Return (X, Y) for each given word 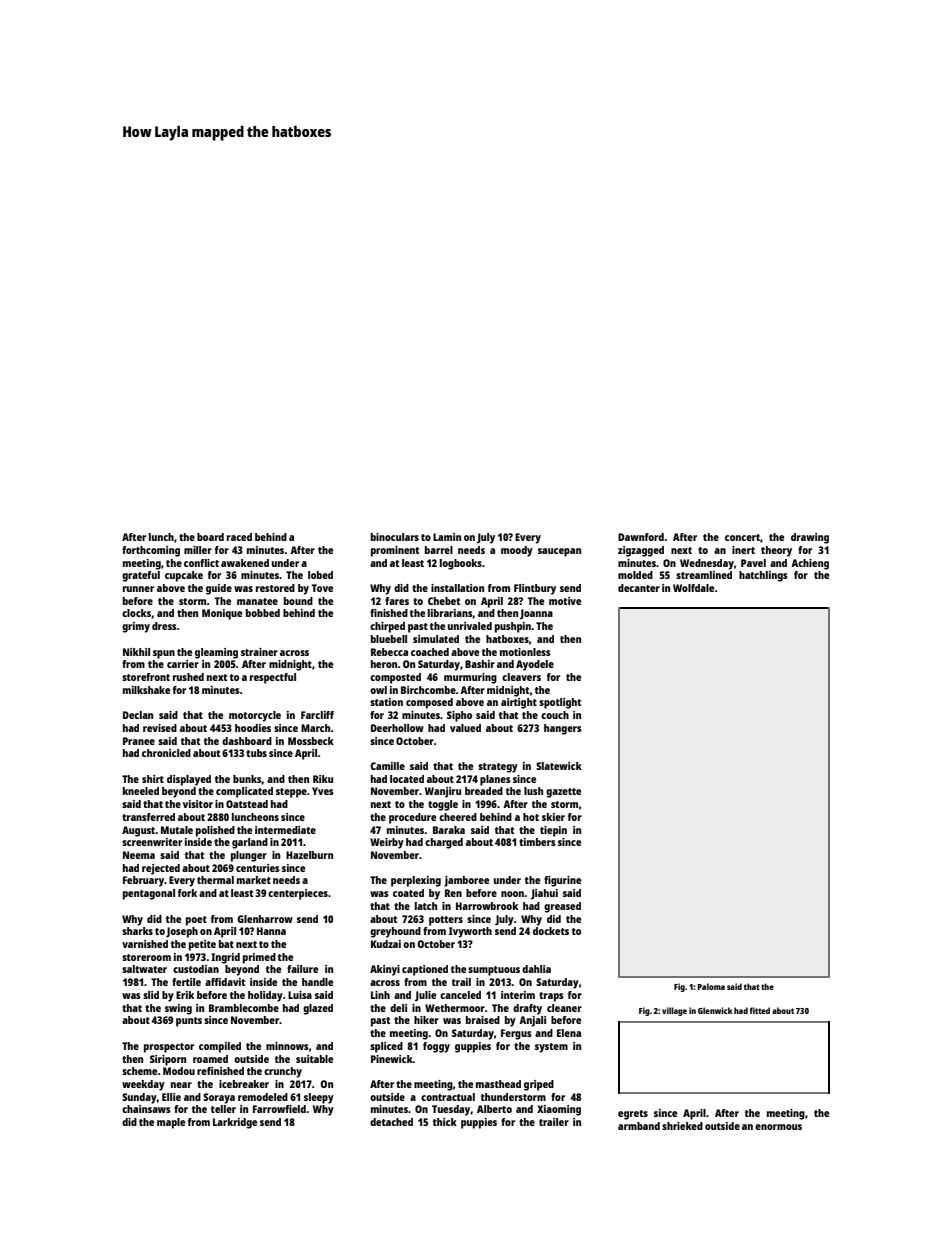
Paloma (711, 986)
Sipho (459, 716)
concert (742, 537)
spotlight (560, 703)
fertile (186, 982)
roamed (210, 1059)
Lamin (447, 537)
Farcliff (317, 715)
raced (239, 537)
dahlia (536, 969)
